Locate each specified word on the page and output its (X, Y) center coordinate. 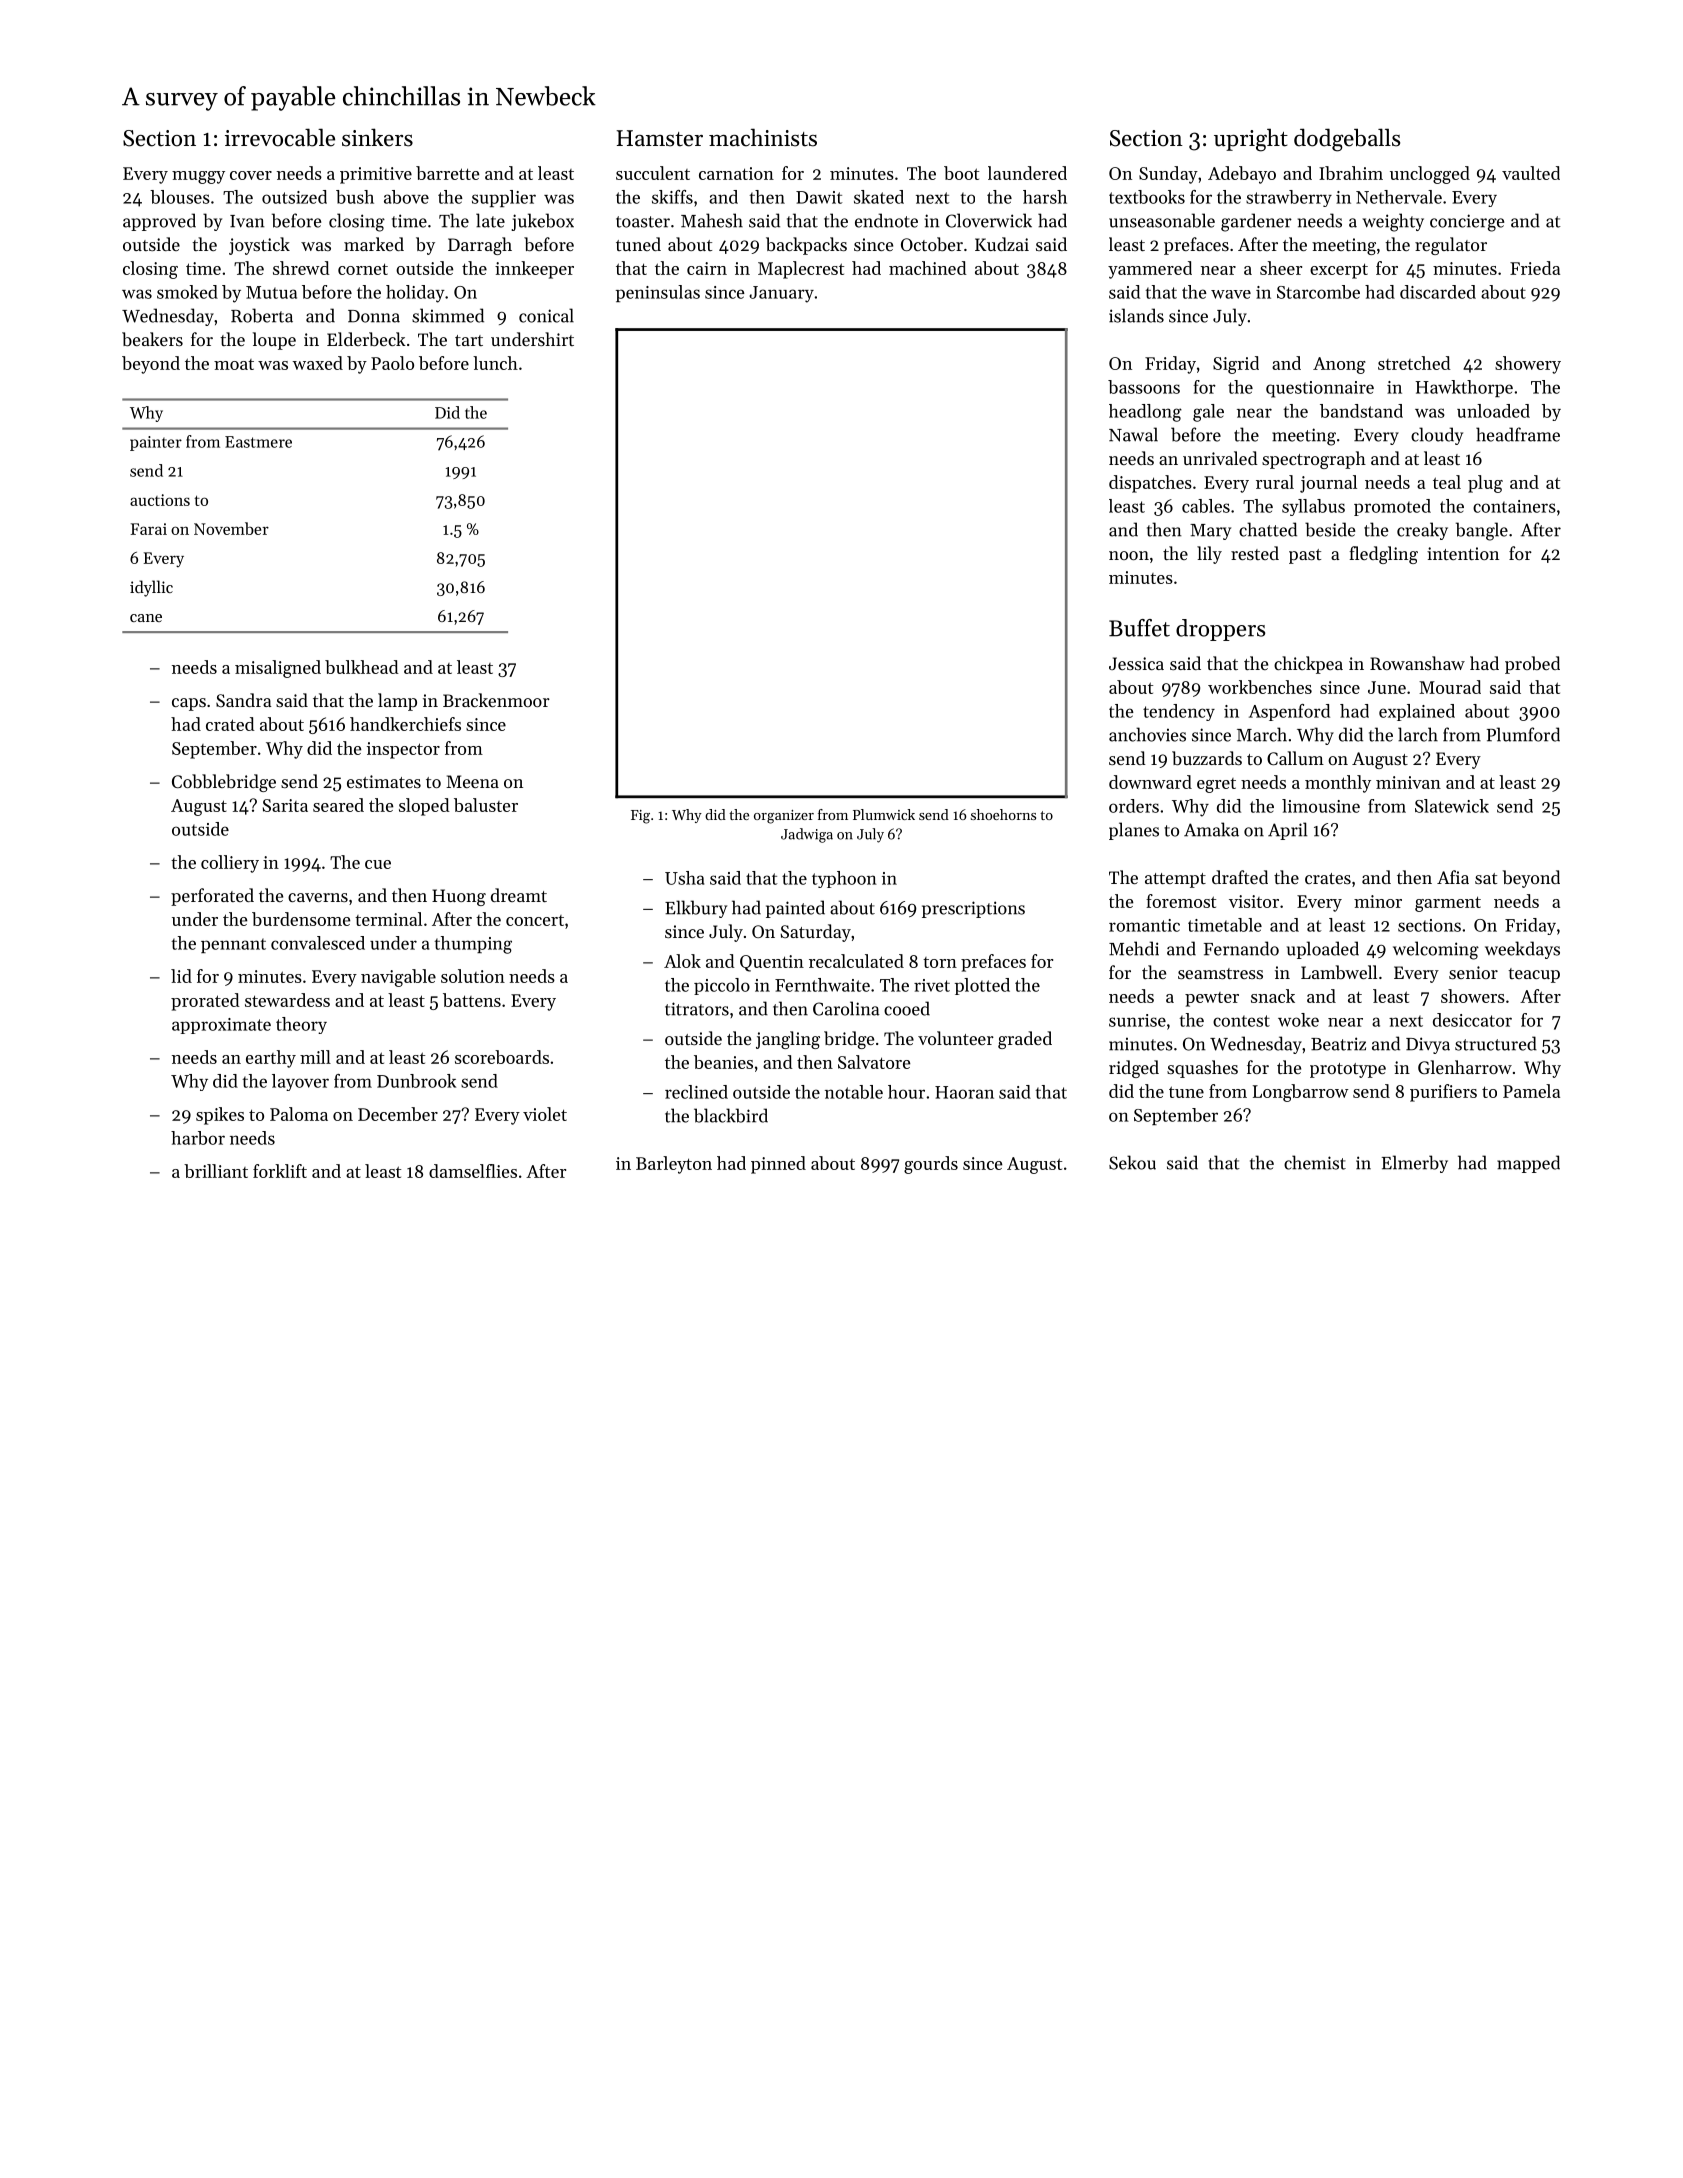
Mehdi (1134, 948)
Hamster (660, 138)
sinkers (377, 137)
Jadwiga (807, 835)
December (398, 1114)
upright (1251, 140)
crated (230, 724)
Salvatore (874, 1062)
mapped (1528, 1164)
